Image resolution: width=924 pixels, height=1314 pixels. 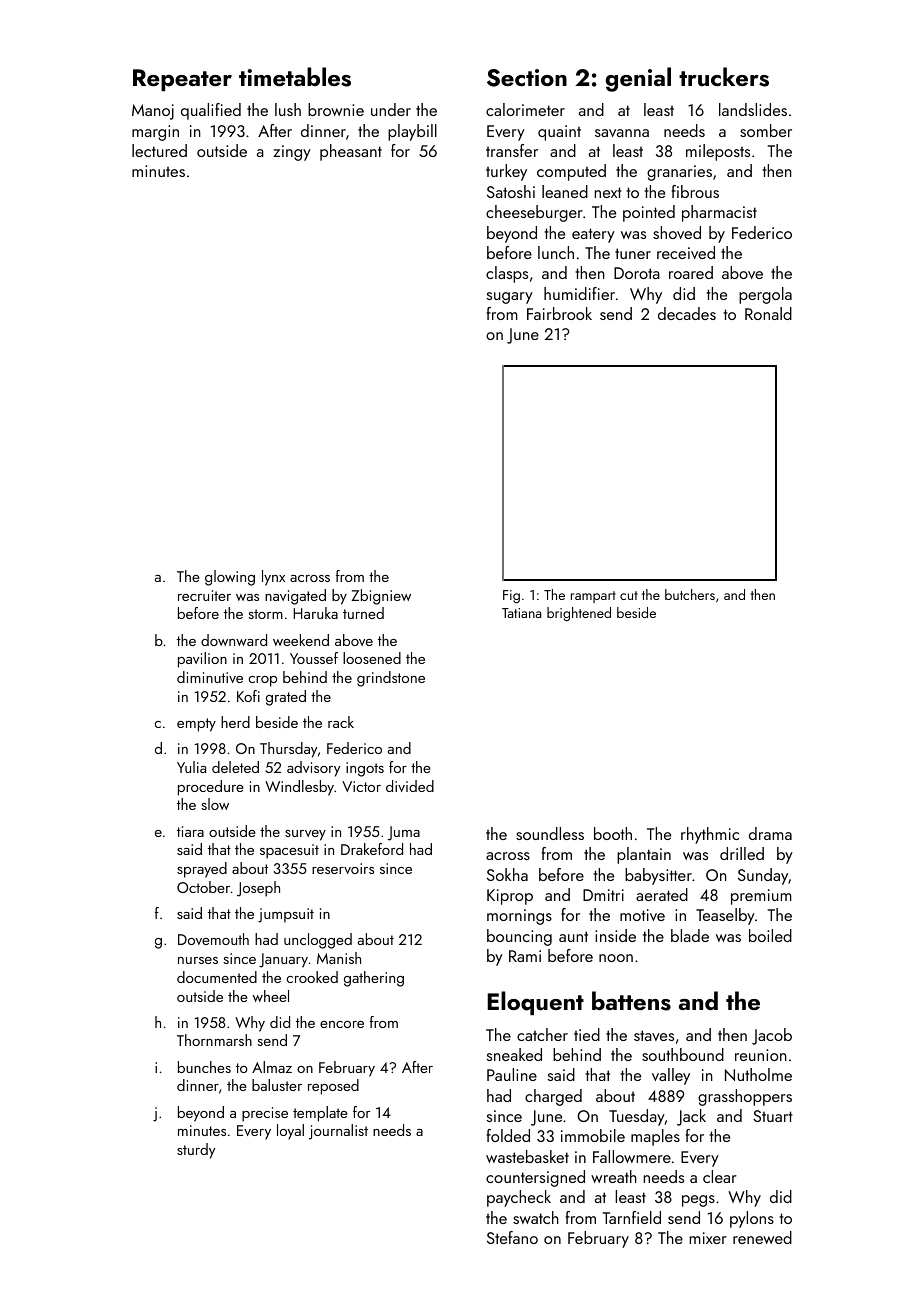 I want to click on brightened, so click(x=579, y=614).
